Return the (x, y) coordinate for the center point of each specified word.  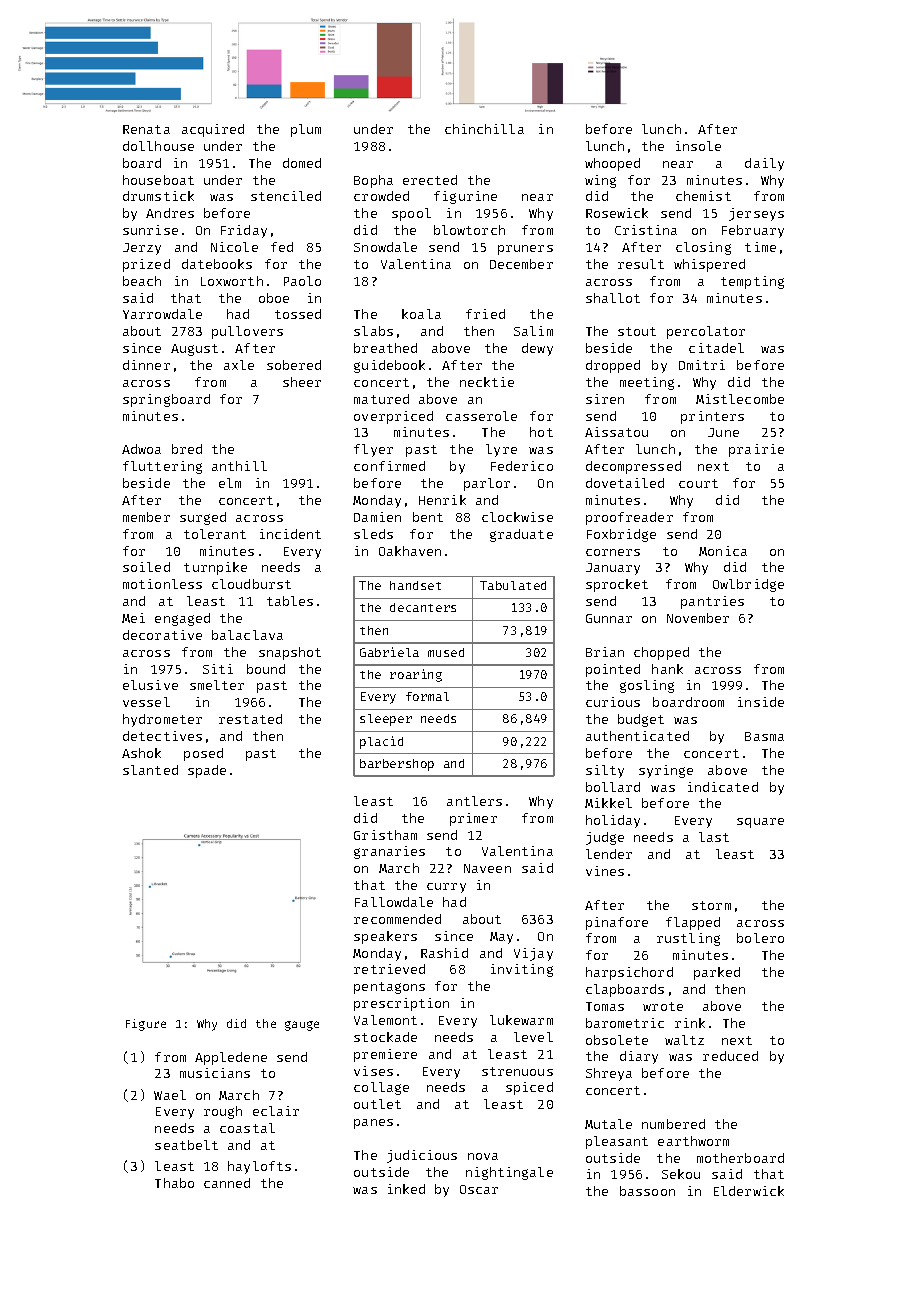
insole (698, 146)
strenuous (517, 1071)
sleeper (386, 720)
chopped (661, 653)
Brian (605, 652)
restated (250, 719)
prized (146, 265)
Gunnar (609, 618)
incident (290, 534)
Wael (170, 1095)
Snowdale (385, 247)
